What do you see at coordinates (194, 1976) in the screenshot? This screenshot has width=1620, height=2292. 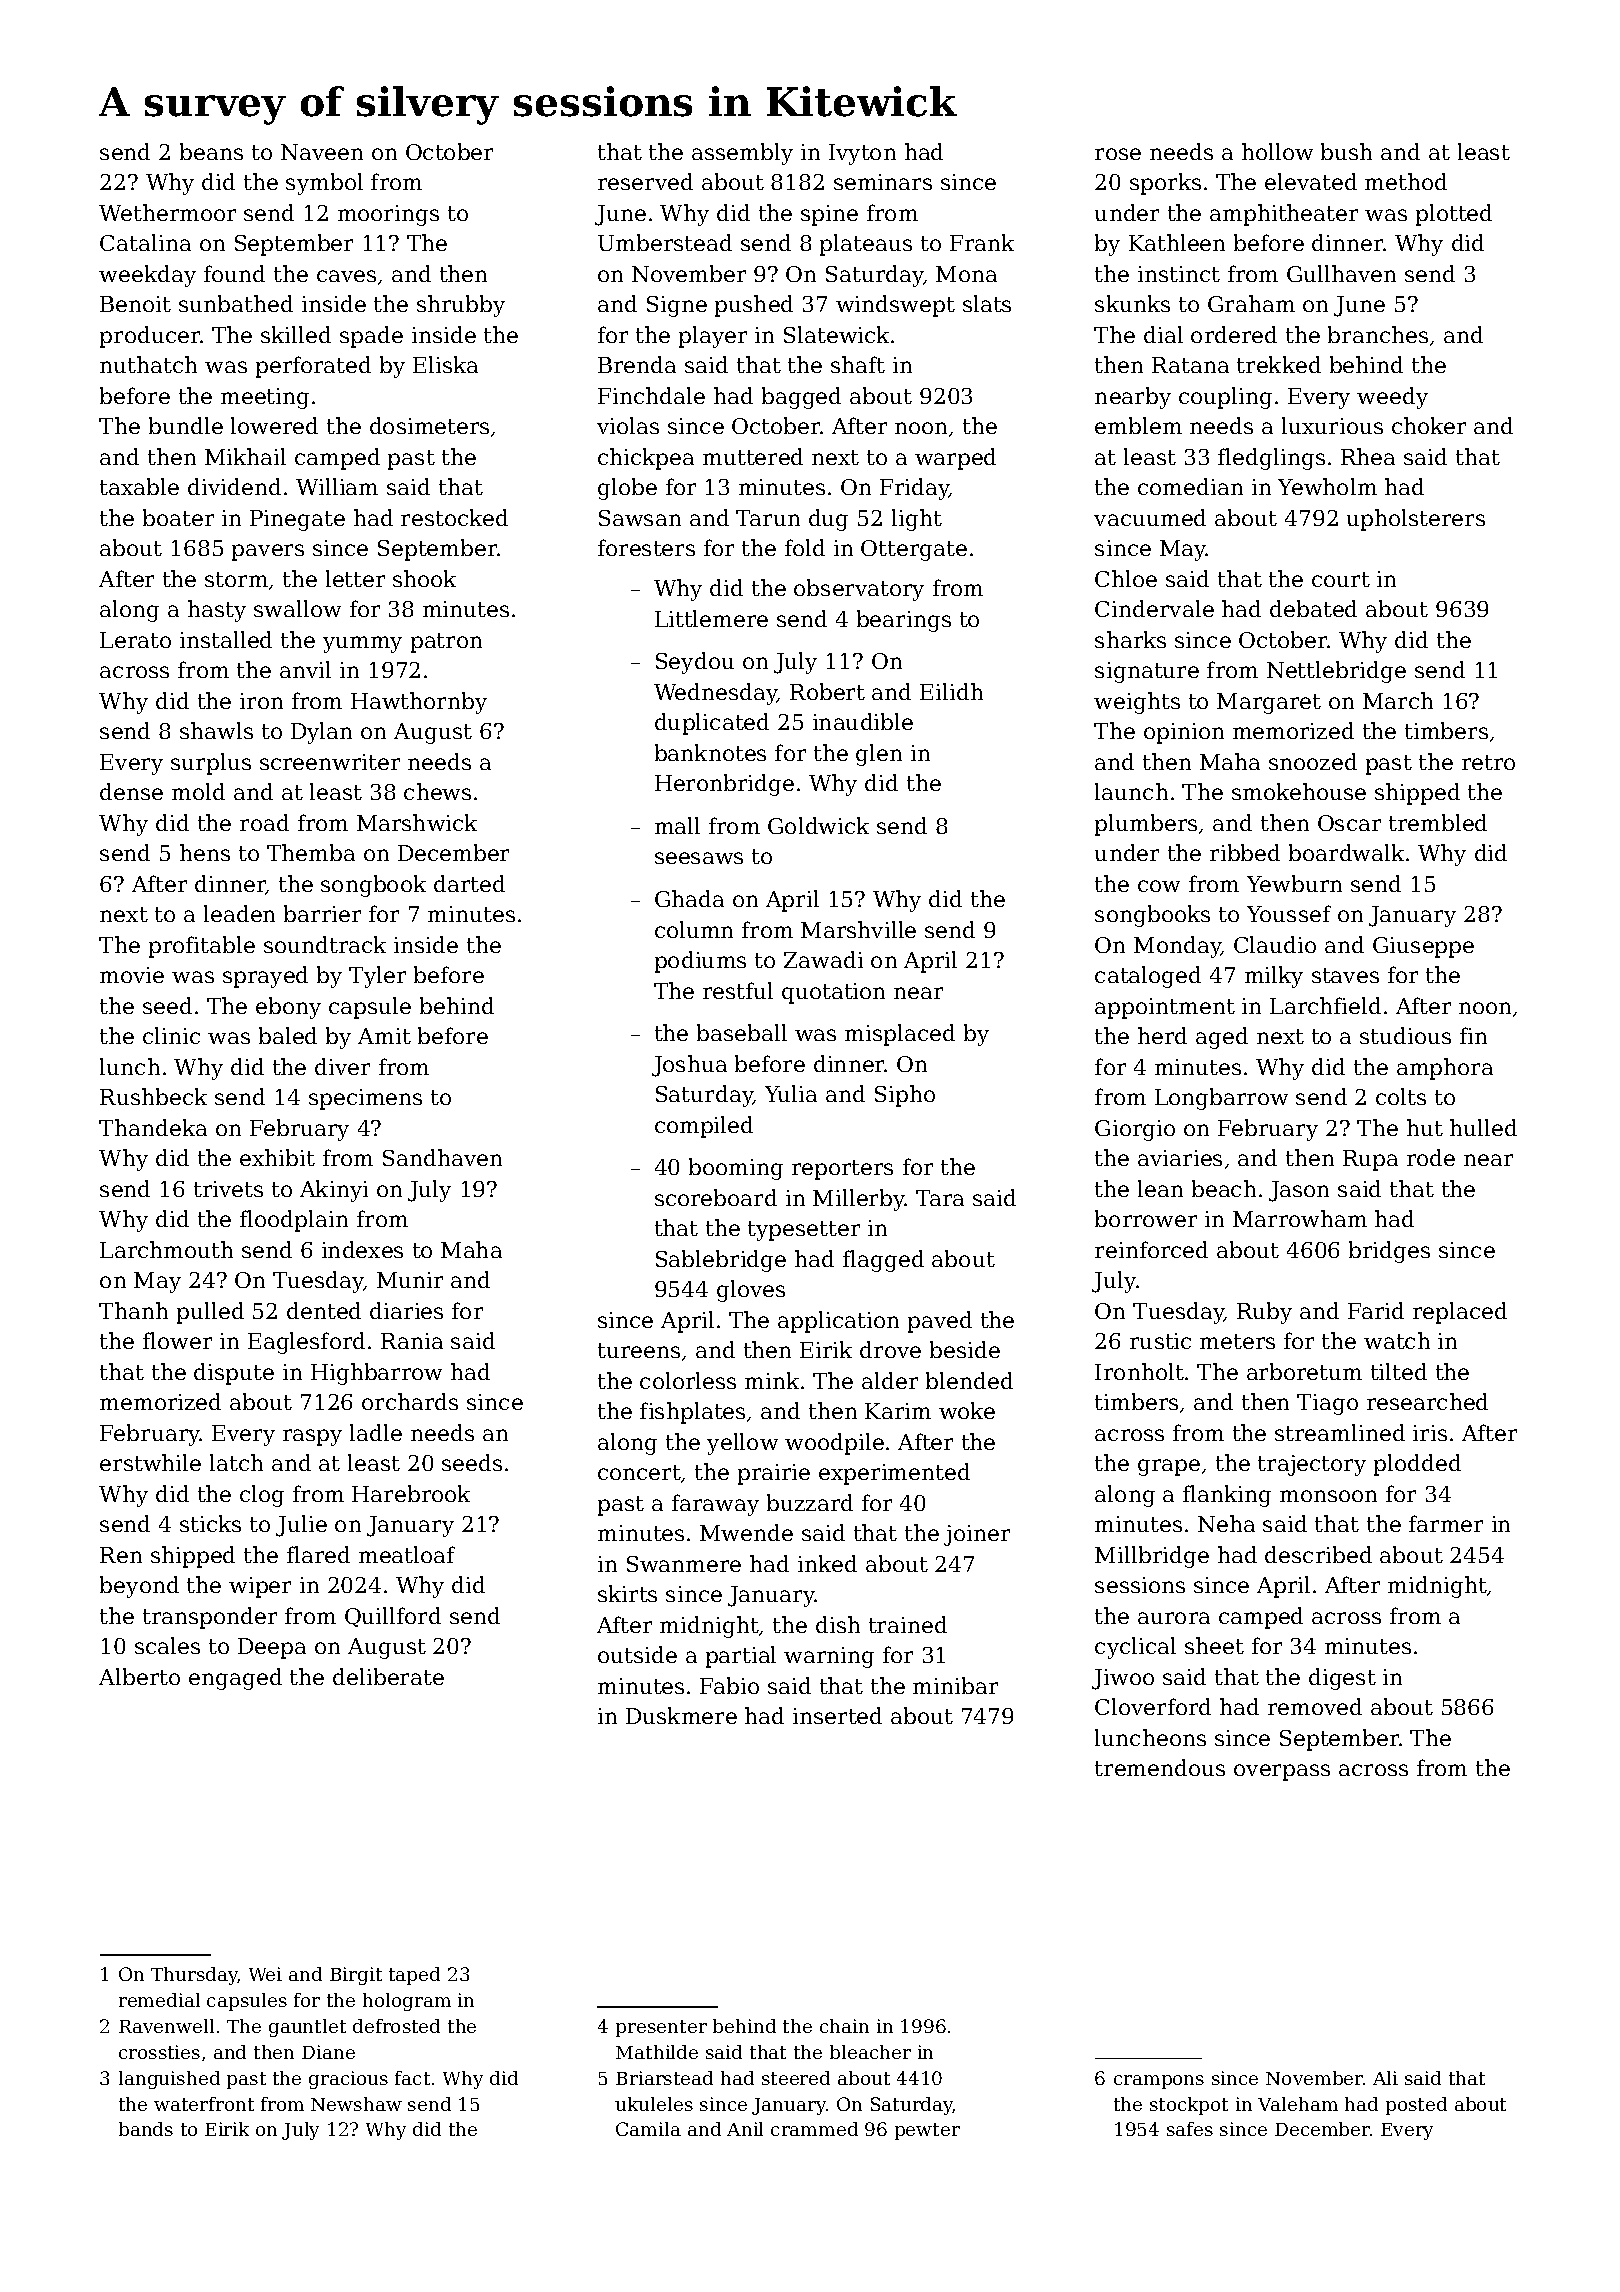 I see `Thursday` at bounding box center [194, 1976].
